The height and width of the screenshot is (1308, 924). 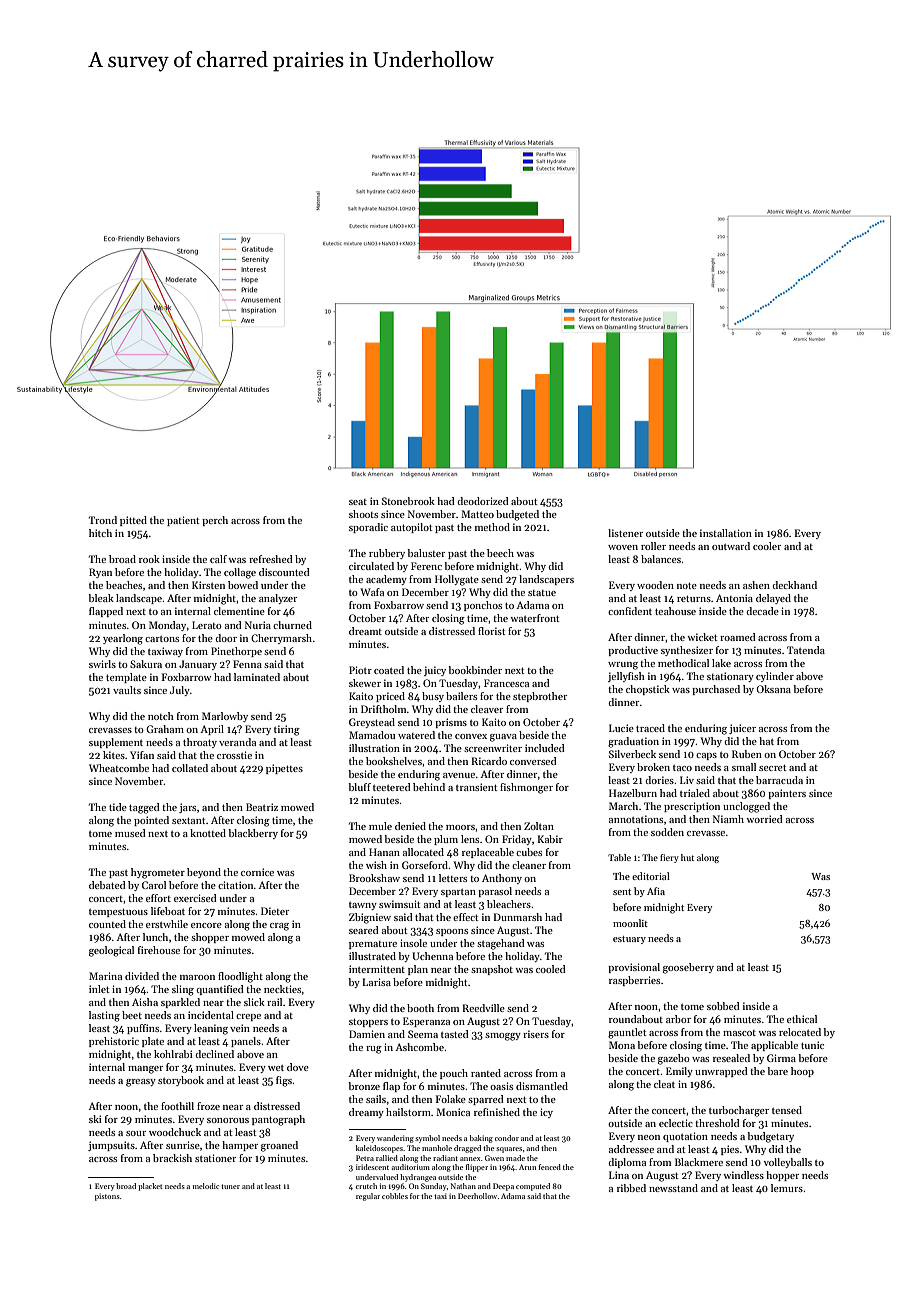 I want to click on installation, so click(x=726, y=533).
